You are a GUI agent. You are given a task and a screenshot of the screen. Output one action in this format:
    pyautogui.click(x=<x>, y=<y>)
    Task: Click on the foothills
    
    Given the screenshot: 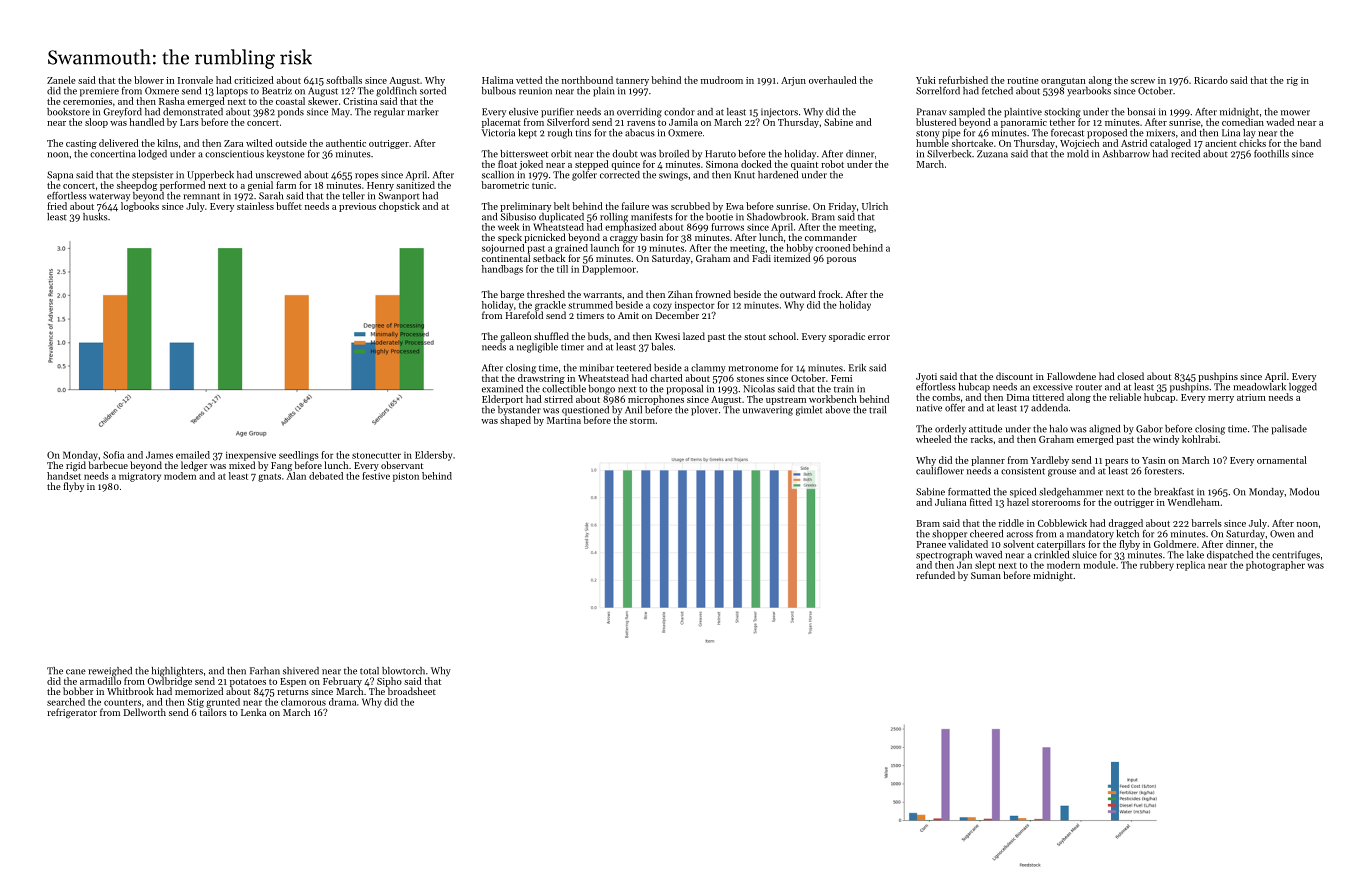 What is the action you would take?
    pyautogui.click(x=1271, y=154)
